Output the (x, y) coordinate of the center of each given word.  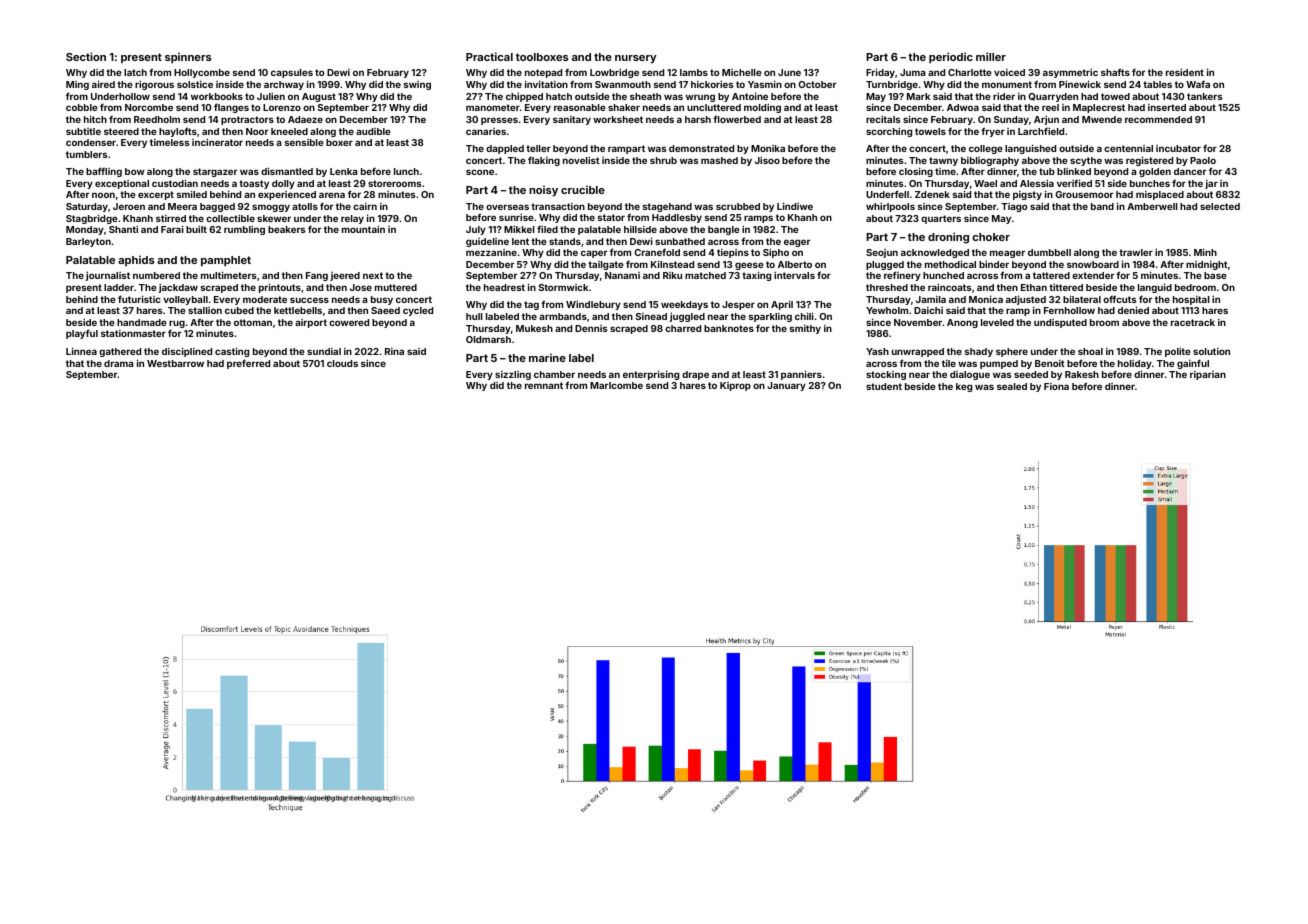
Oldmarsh (488, 339)
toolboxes (542, 57)
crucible (583, 189)
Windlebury (593, 305)
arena (332, 195)
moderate (265, 299)
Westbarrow (175, 363)
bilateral (1082, 299)
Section (86, 56)
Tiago (1014, 207)
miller (991, 56)
